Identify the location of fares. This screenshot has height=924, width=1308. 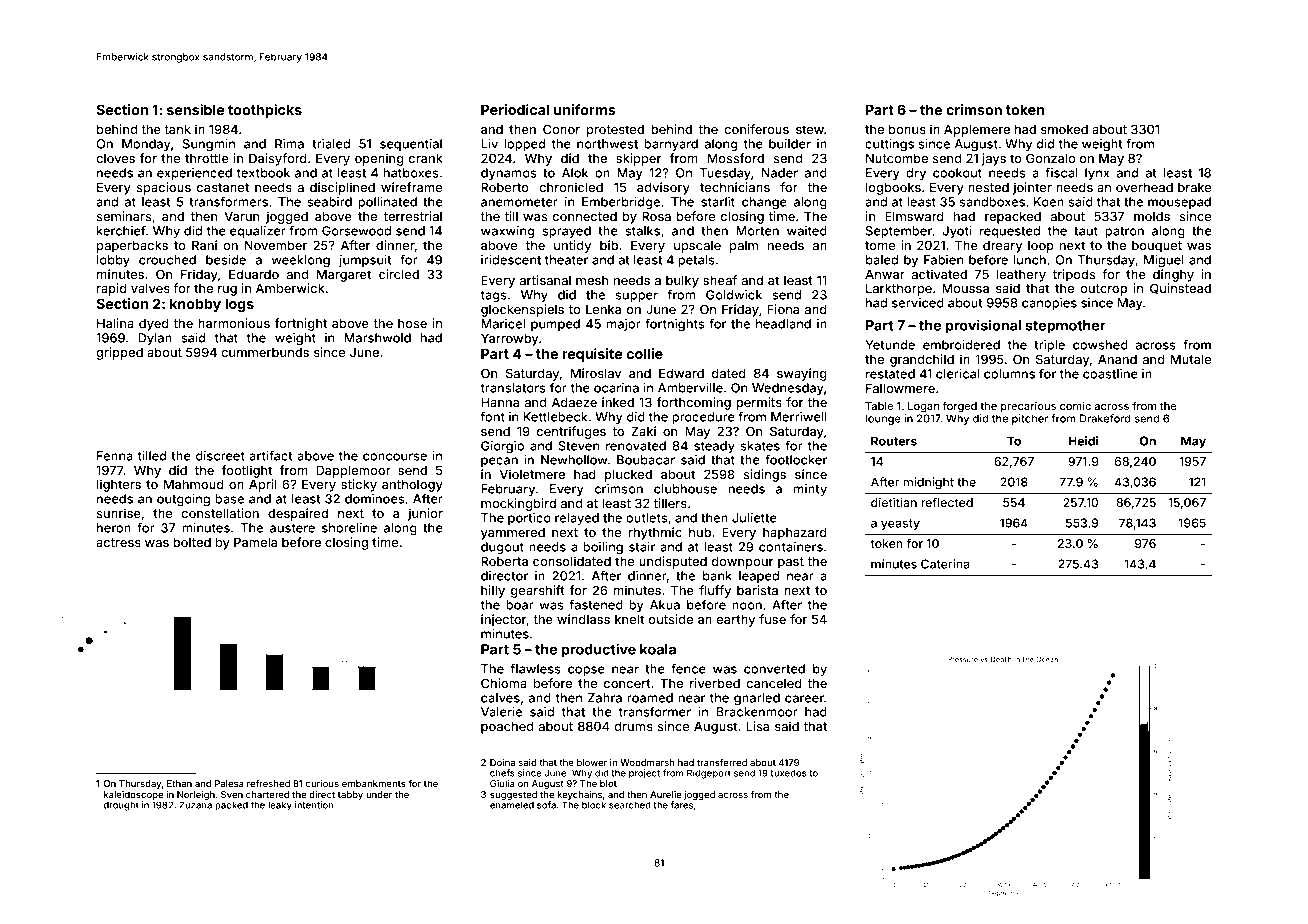
(681, 805).
